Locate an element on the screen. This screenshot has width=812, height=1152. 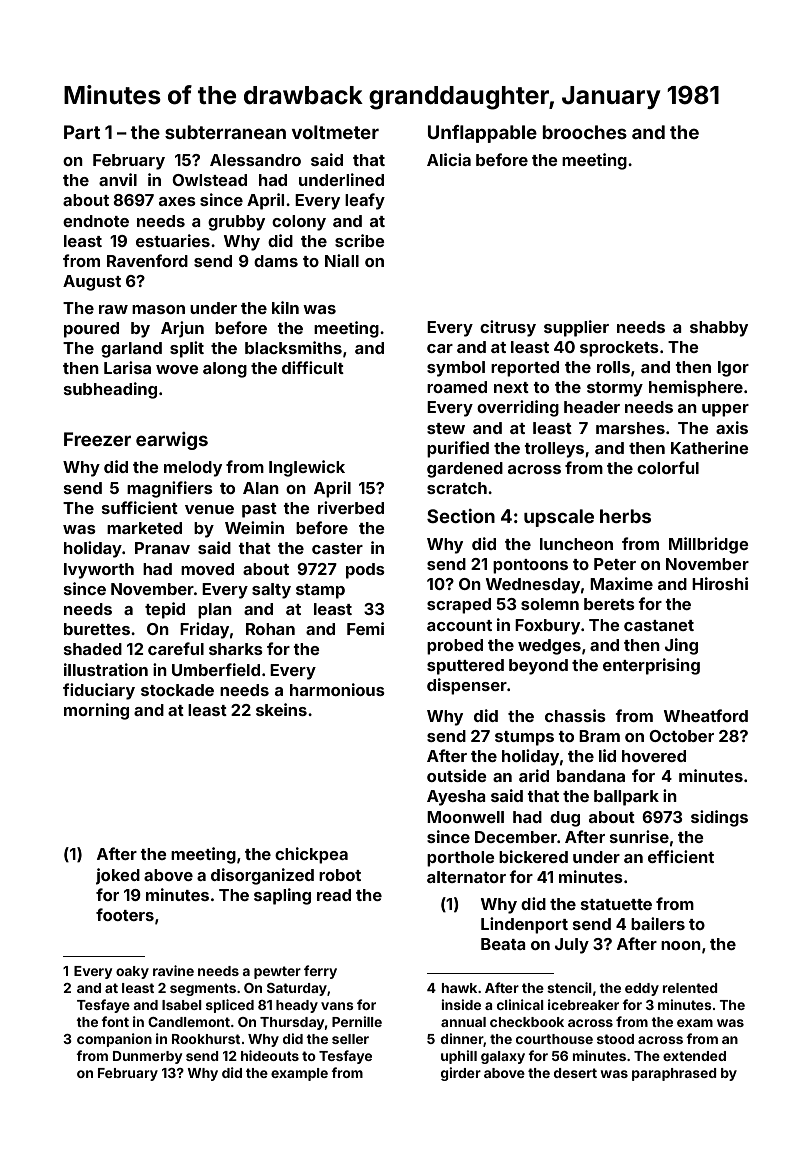
joked is located at coordinates (118, 876).
